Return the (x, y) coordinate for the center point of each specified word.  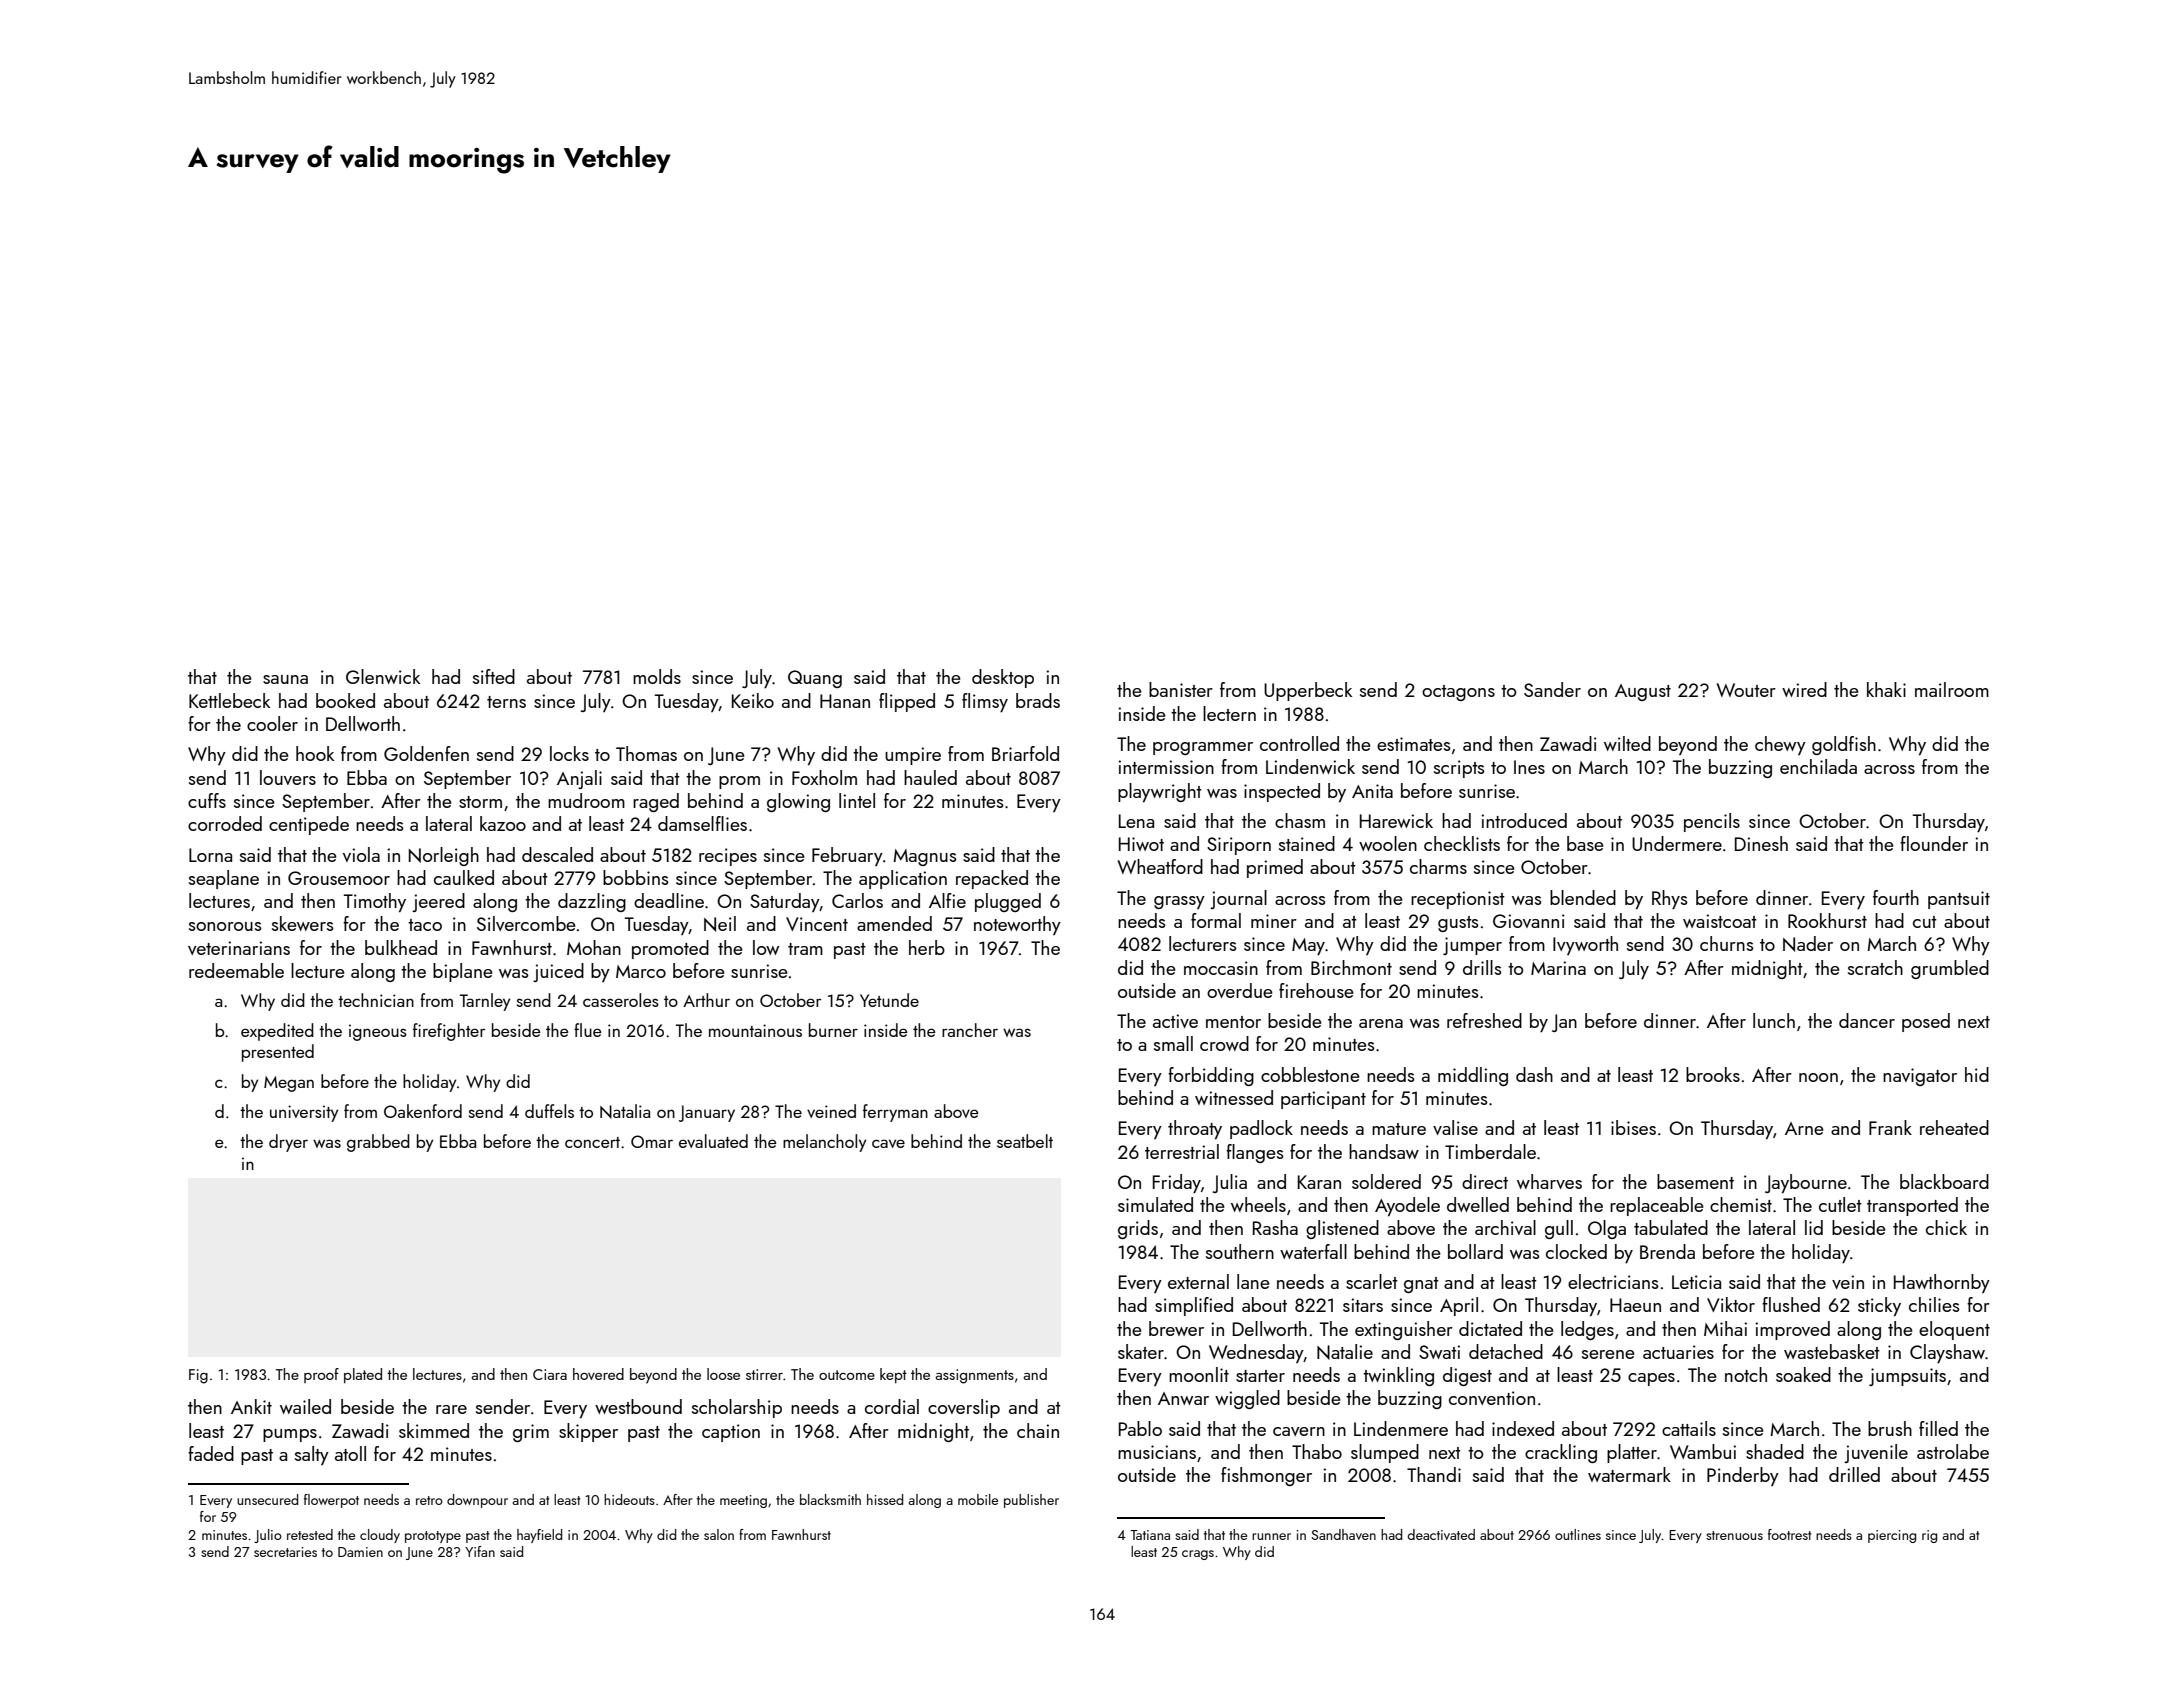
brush (1890, 1428)
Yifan (480, 1551)
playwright (1160, 792)
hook (315, 753)
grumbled (1950, 969)
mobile (978, 1499)
